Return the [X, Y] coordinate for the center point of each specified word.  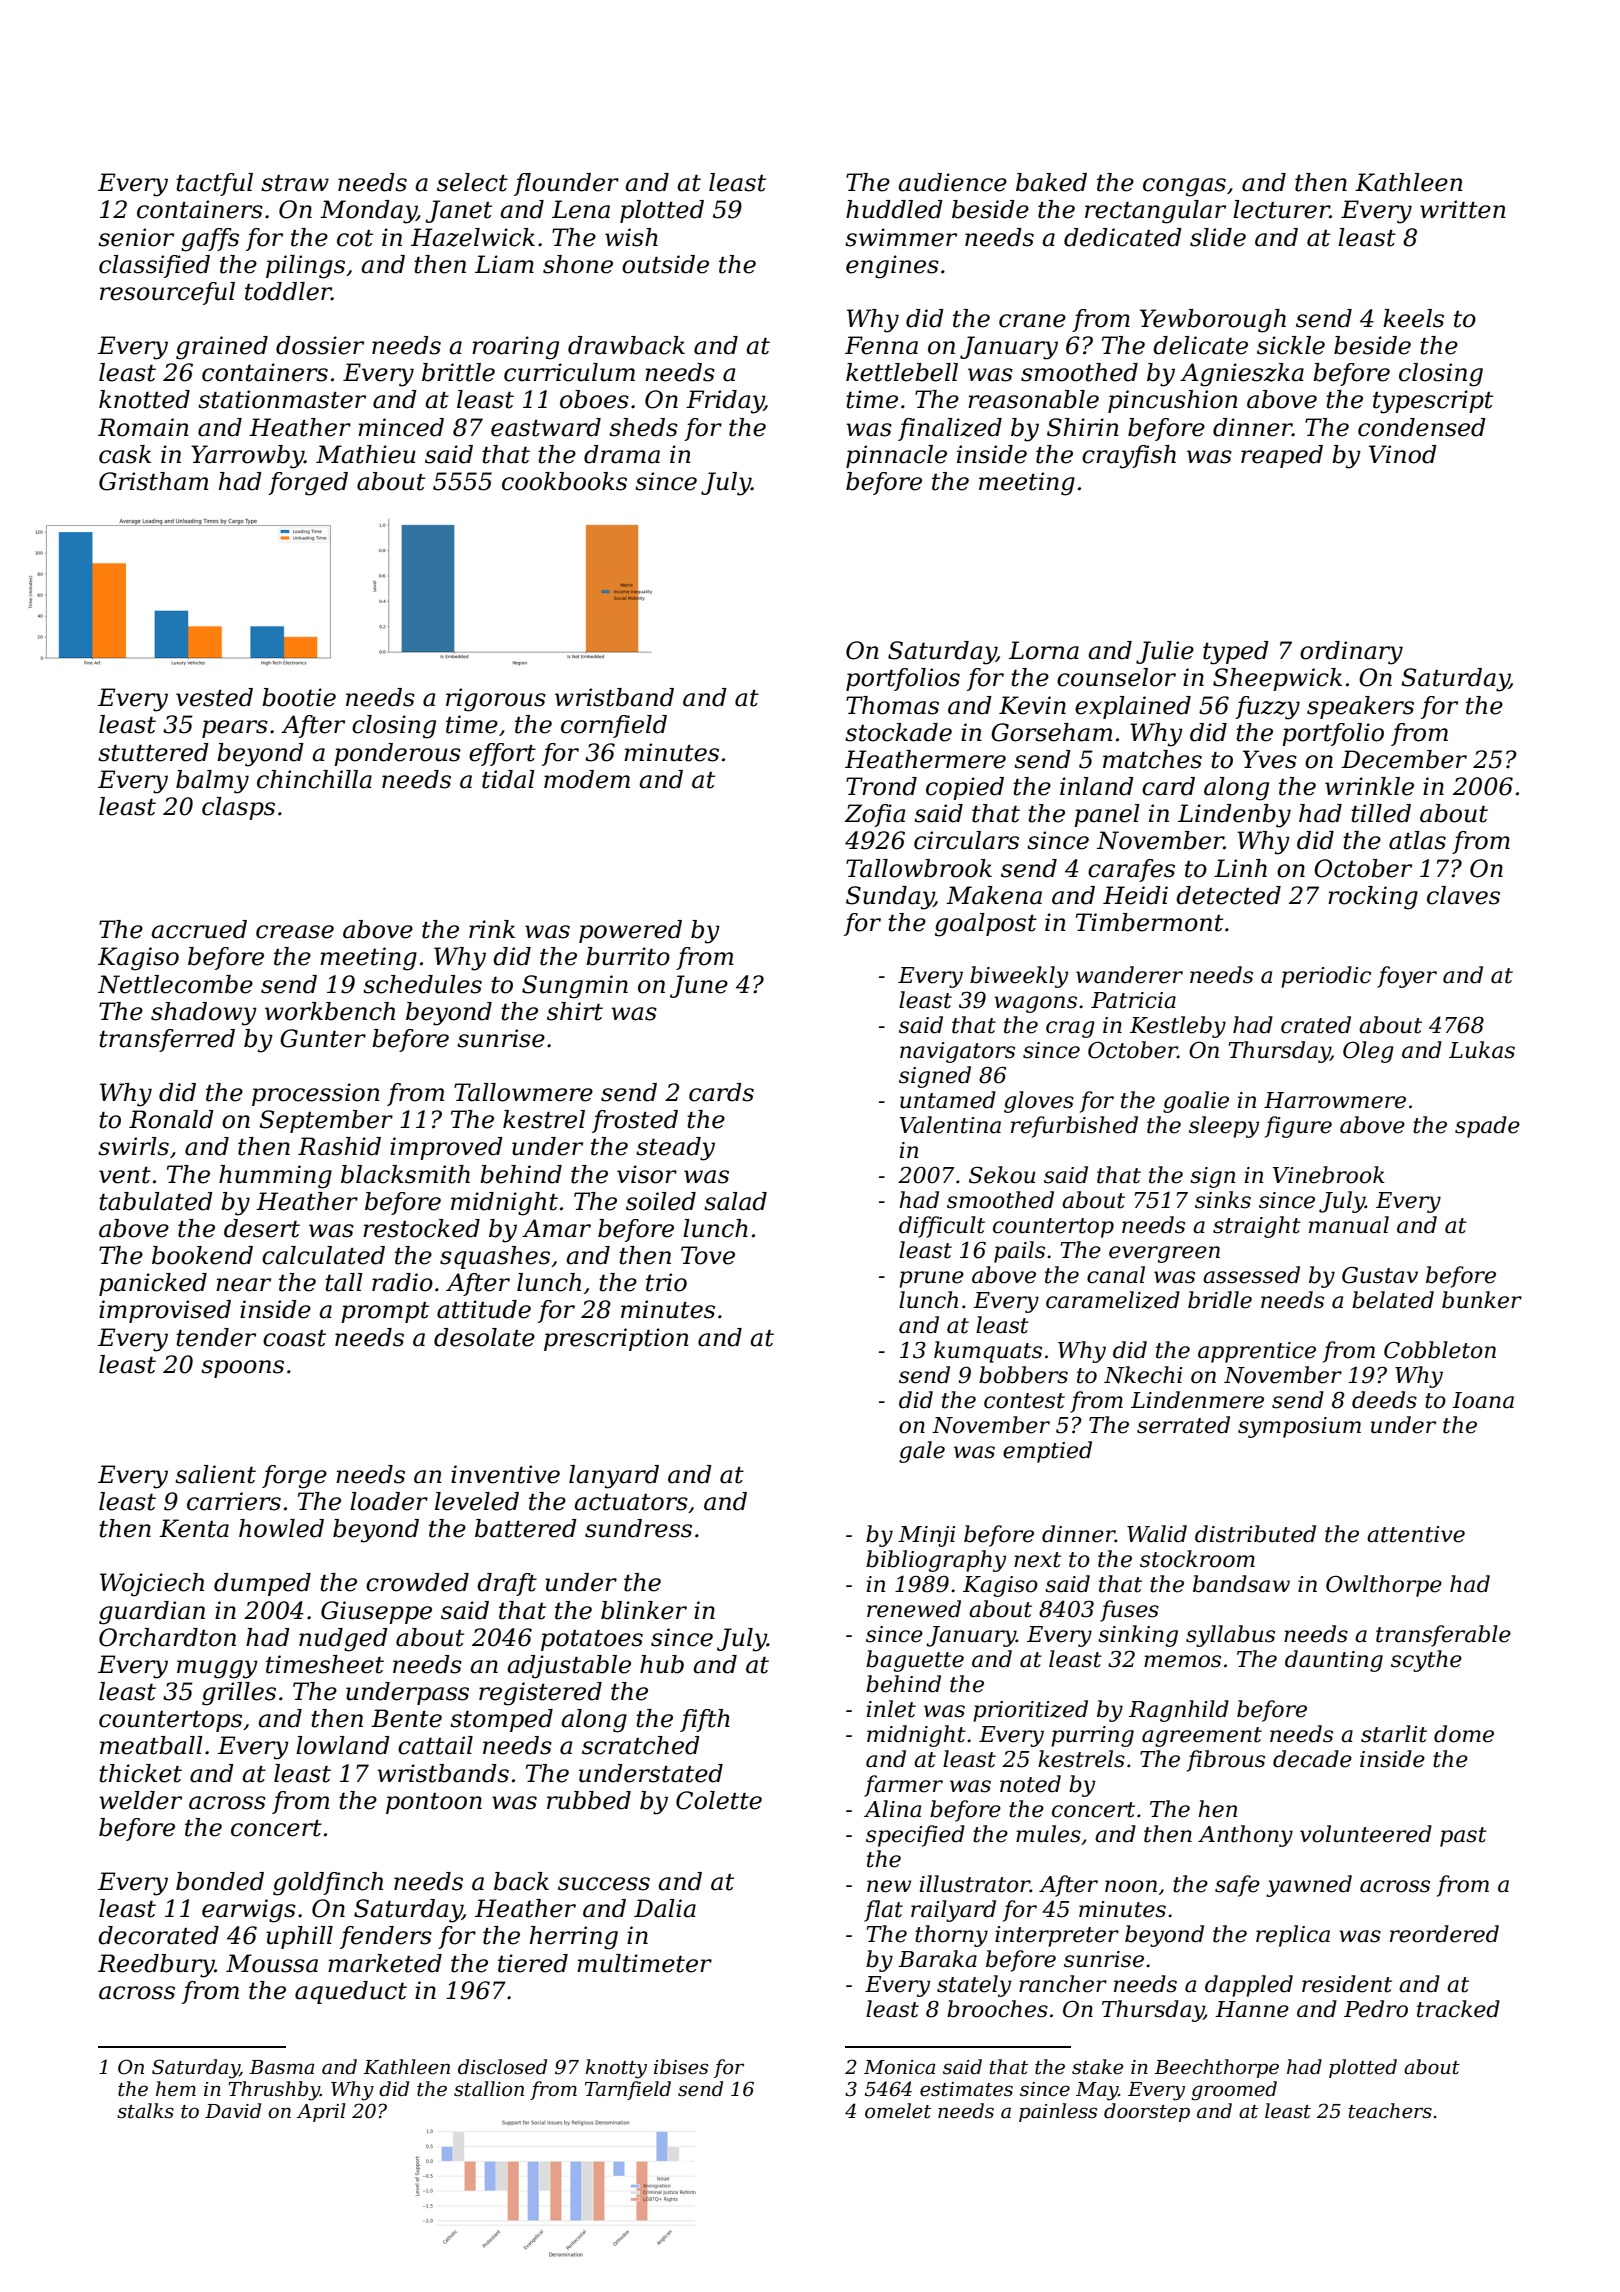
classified [154, 266]
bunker [1482, 1300]
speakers [1360, 707]
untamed [948, 1100]
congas [1184, 187]
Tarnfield [628, 2090]
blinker [644, 1610]
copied [965, 788]
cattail [435, 1745]
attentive [1416, 1534]
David [233, 2111]
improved [446, 1148]
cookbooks [564, 481]
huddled [894, 209]
